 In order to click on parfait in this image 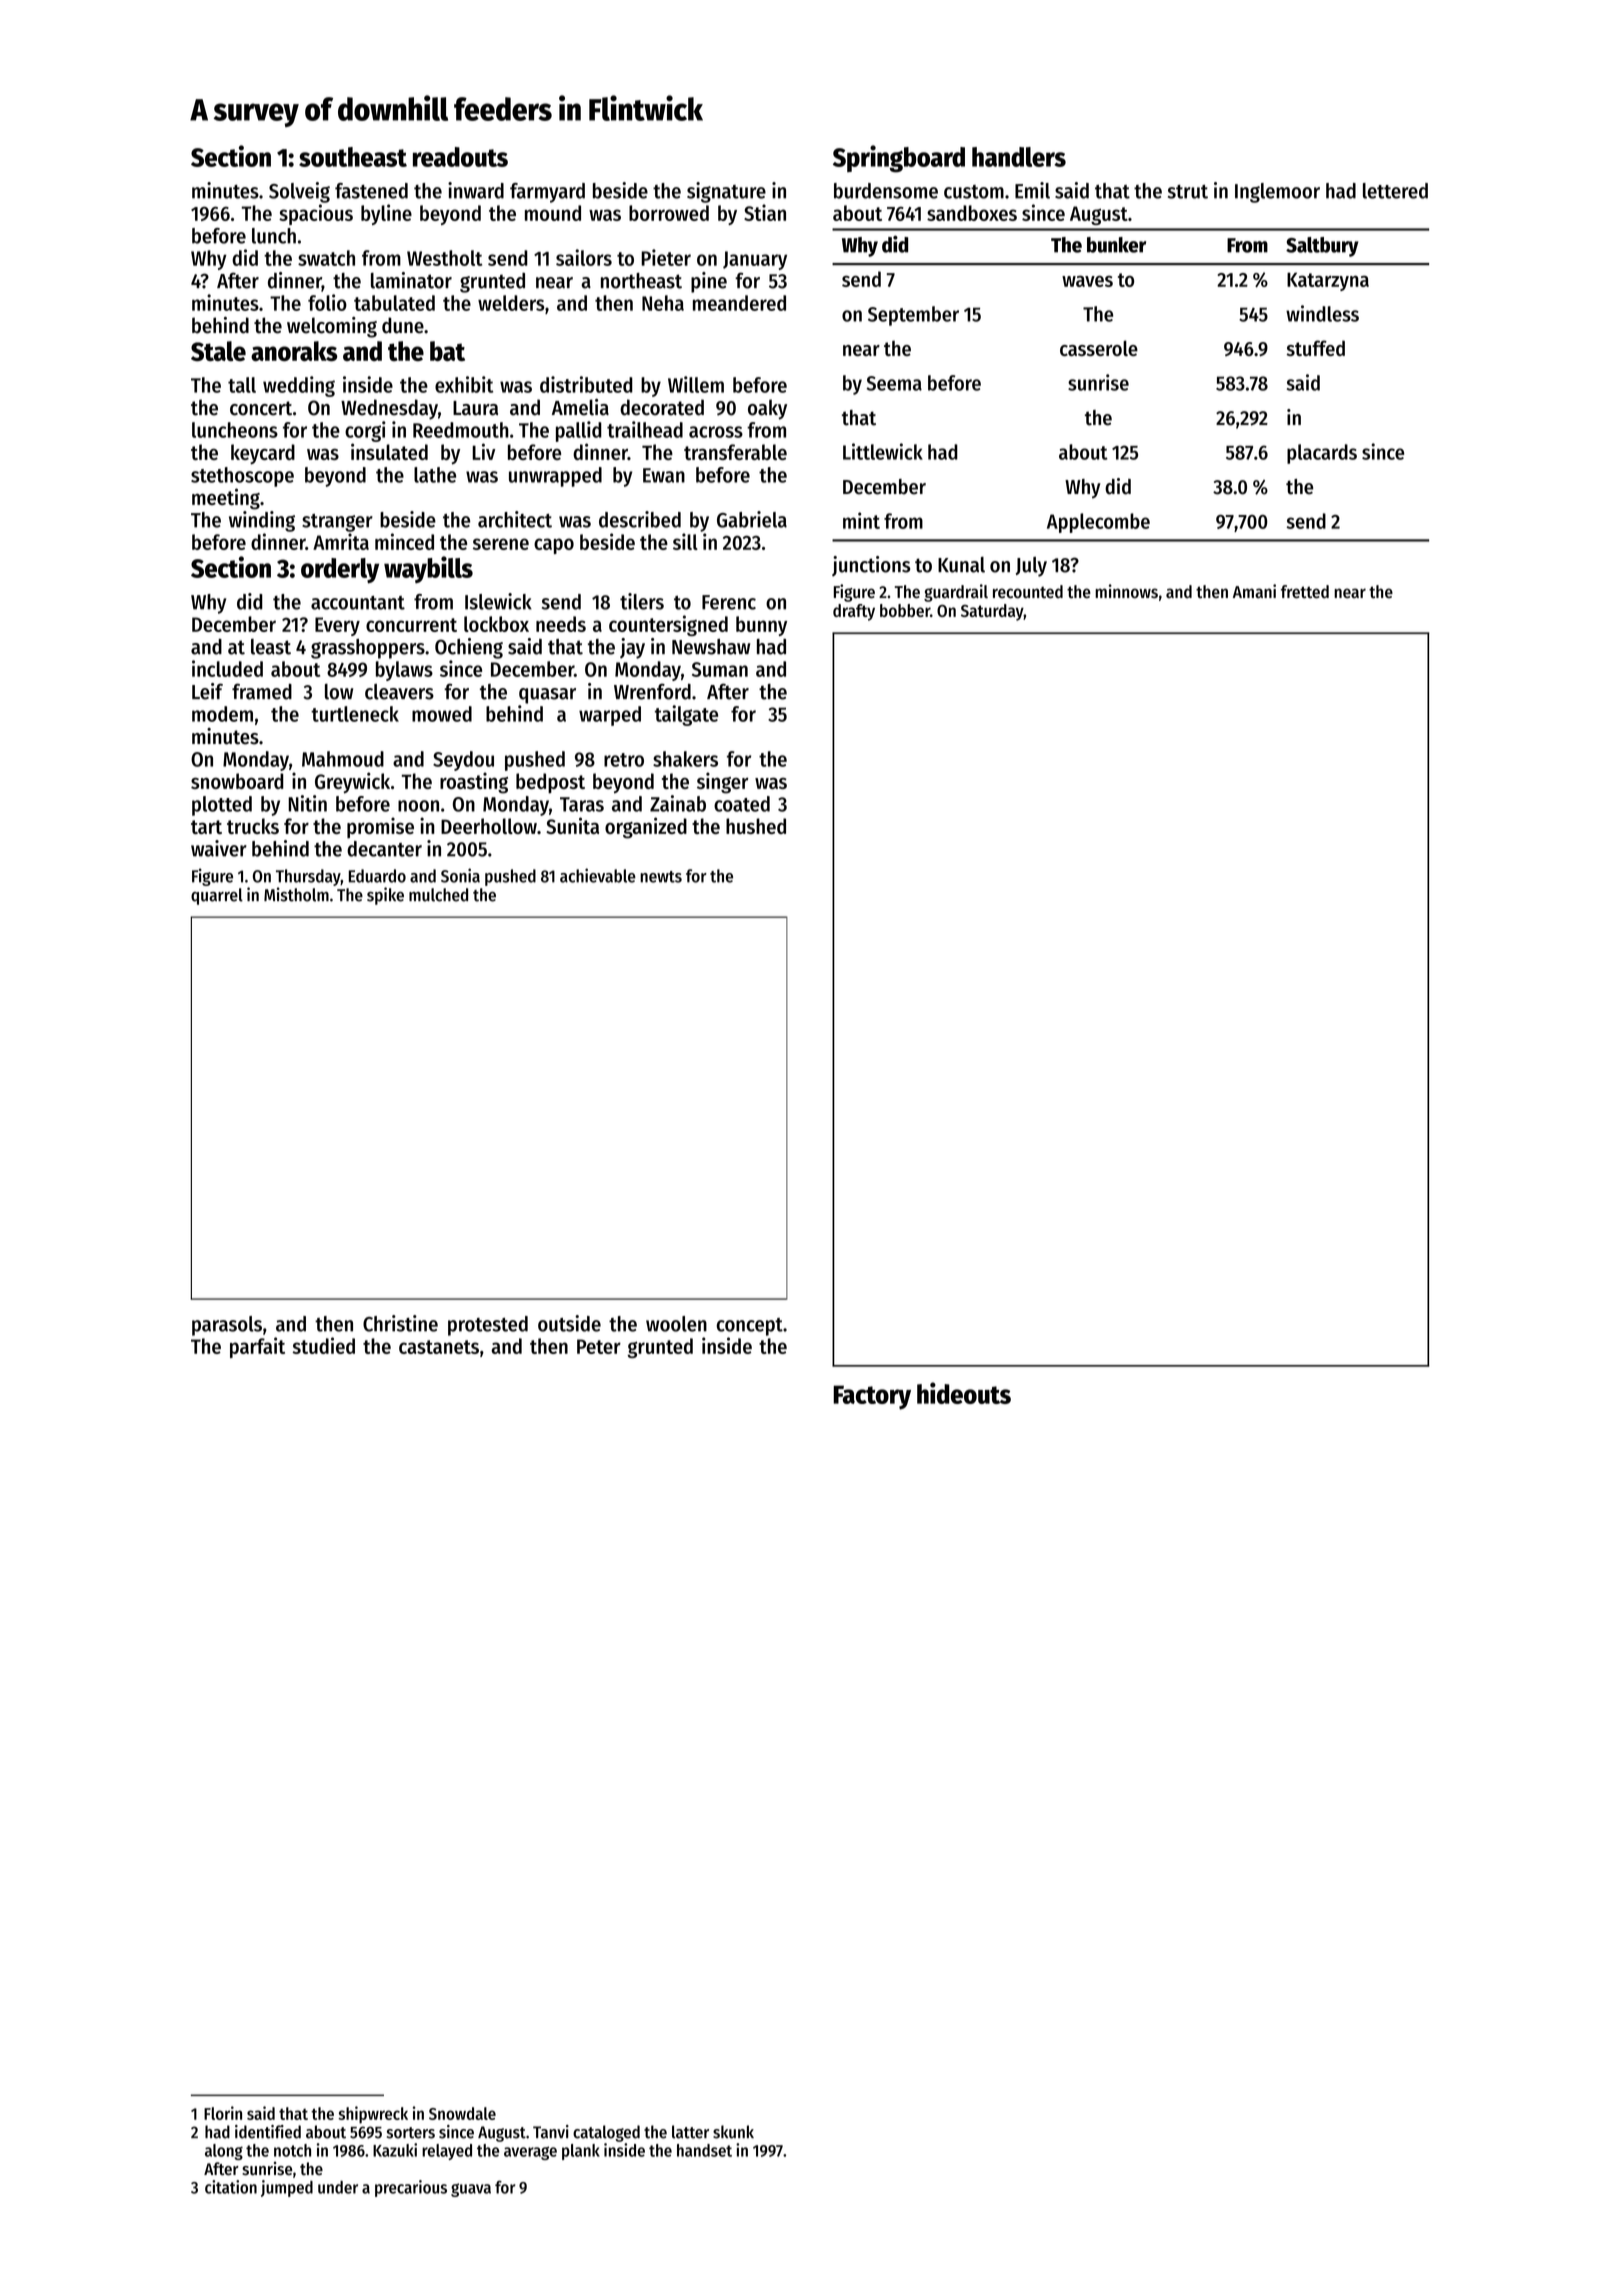, I will do `click(257, 1347)`.
